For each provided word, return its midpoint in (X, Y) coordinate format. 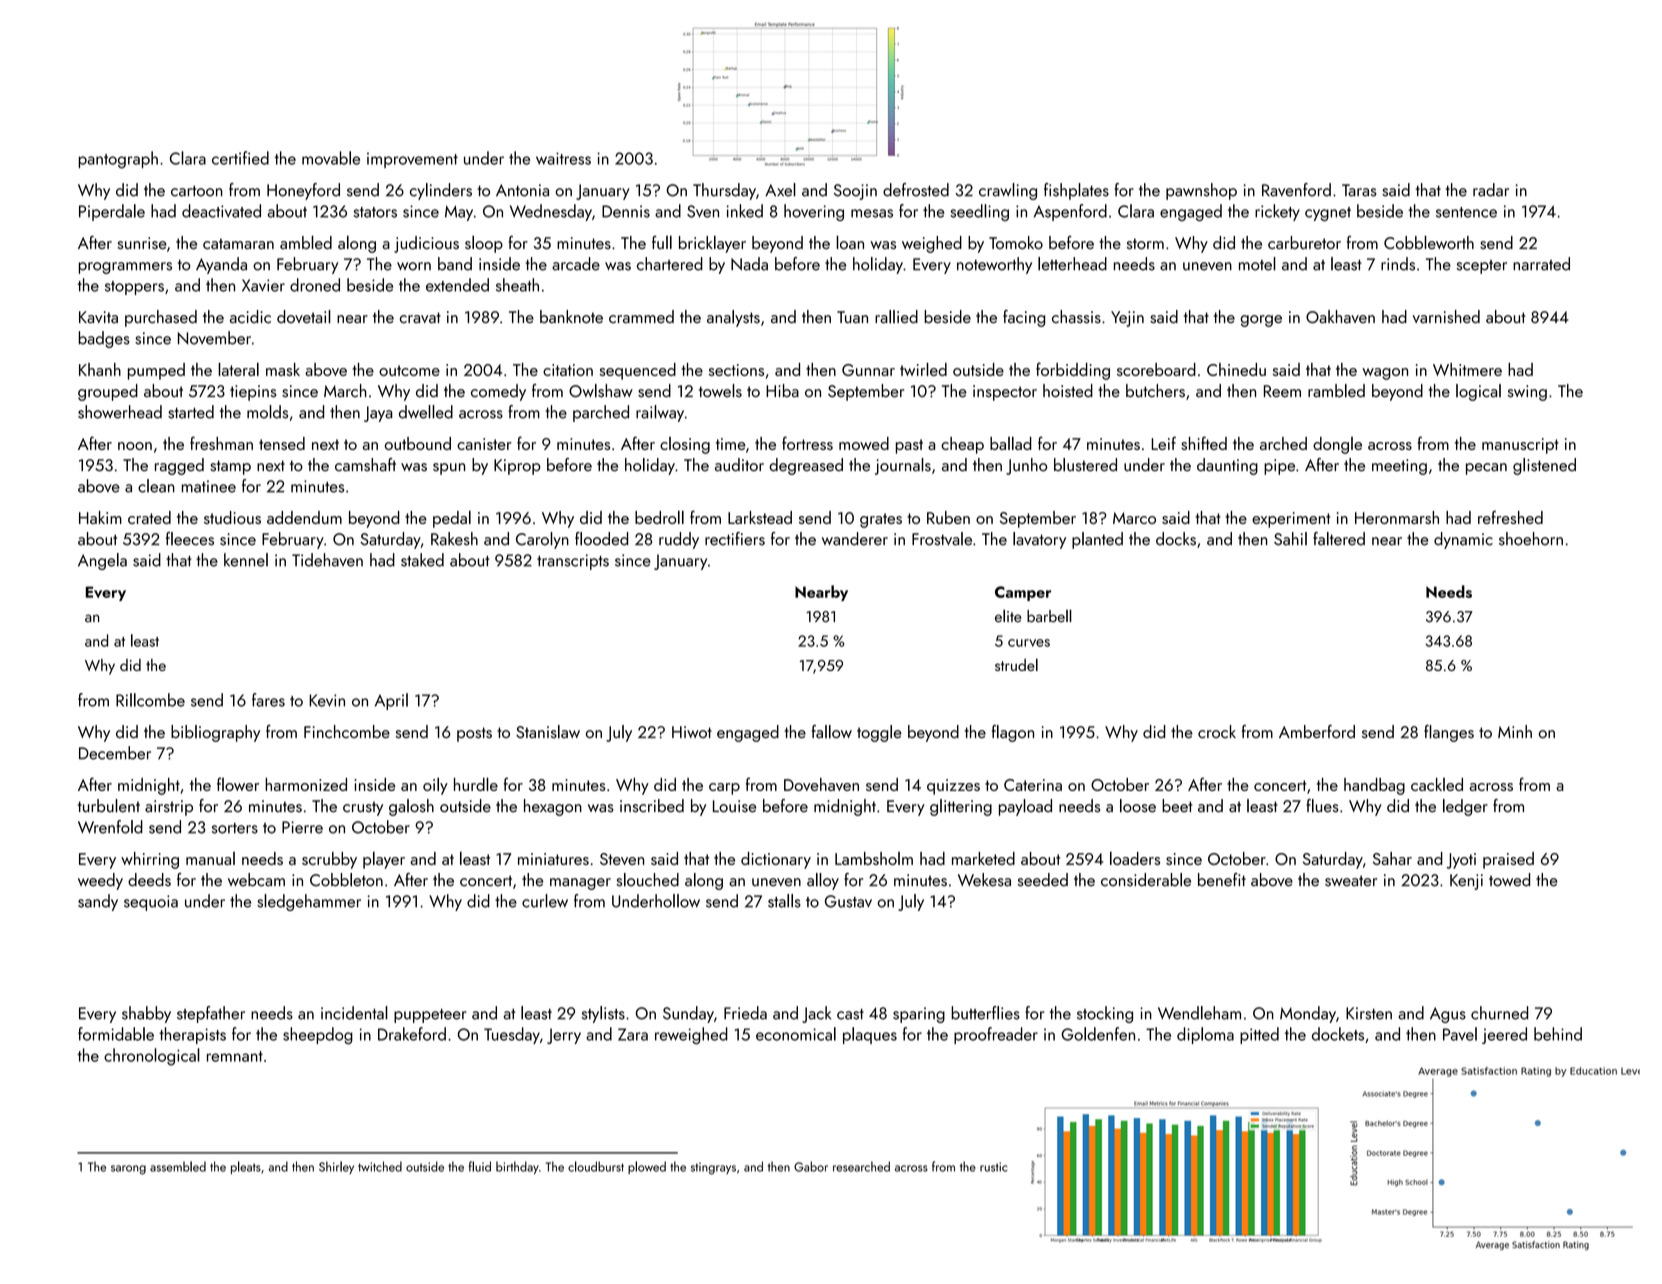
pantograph (118, 160)
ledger (1465, 807)
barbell (1049, 616)
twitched (380, 1166)
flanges (1449, 733)
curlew (545, 901)
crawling (1008, 191)
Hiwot (692, 732)
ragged (179, 466)
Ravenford (1296, 190)
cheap (962, 445)
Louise (734, 806)
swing (1527, 393)
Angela (102, 561)
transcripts (573, 562)
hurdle (476, 784)
